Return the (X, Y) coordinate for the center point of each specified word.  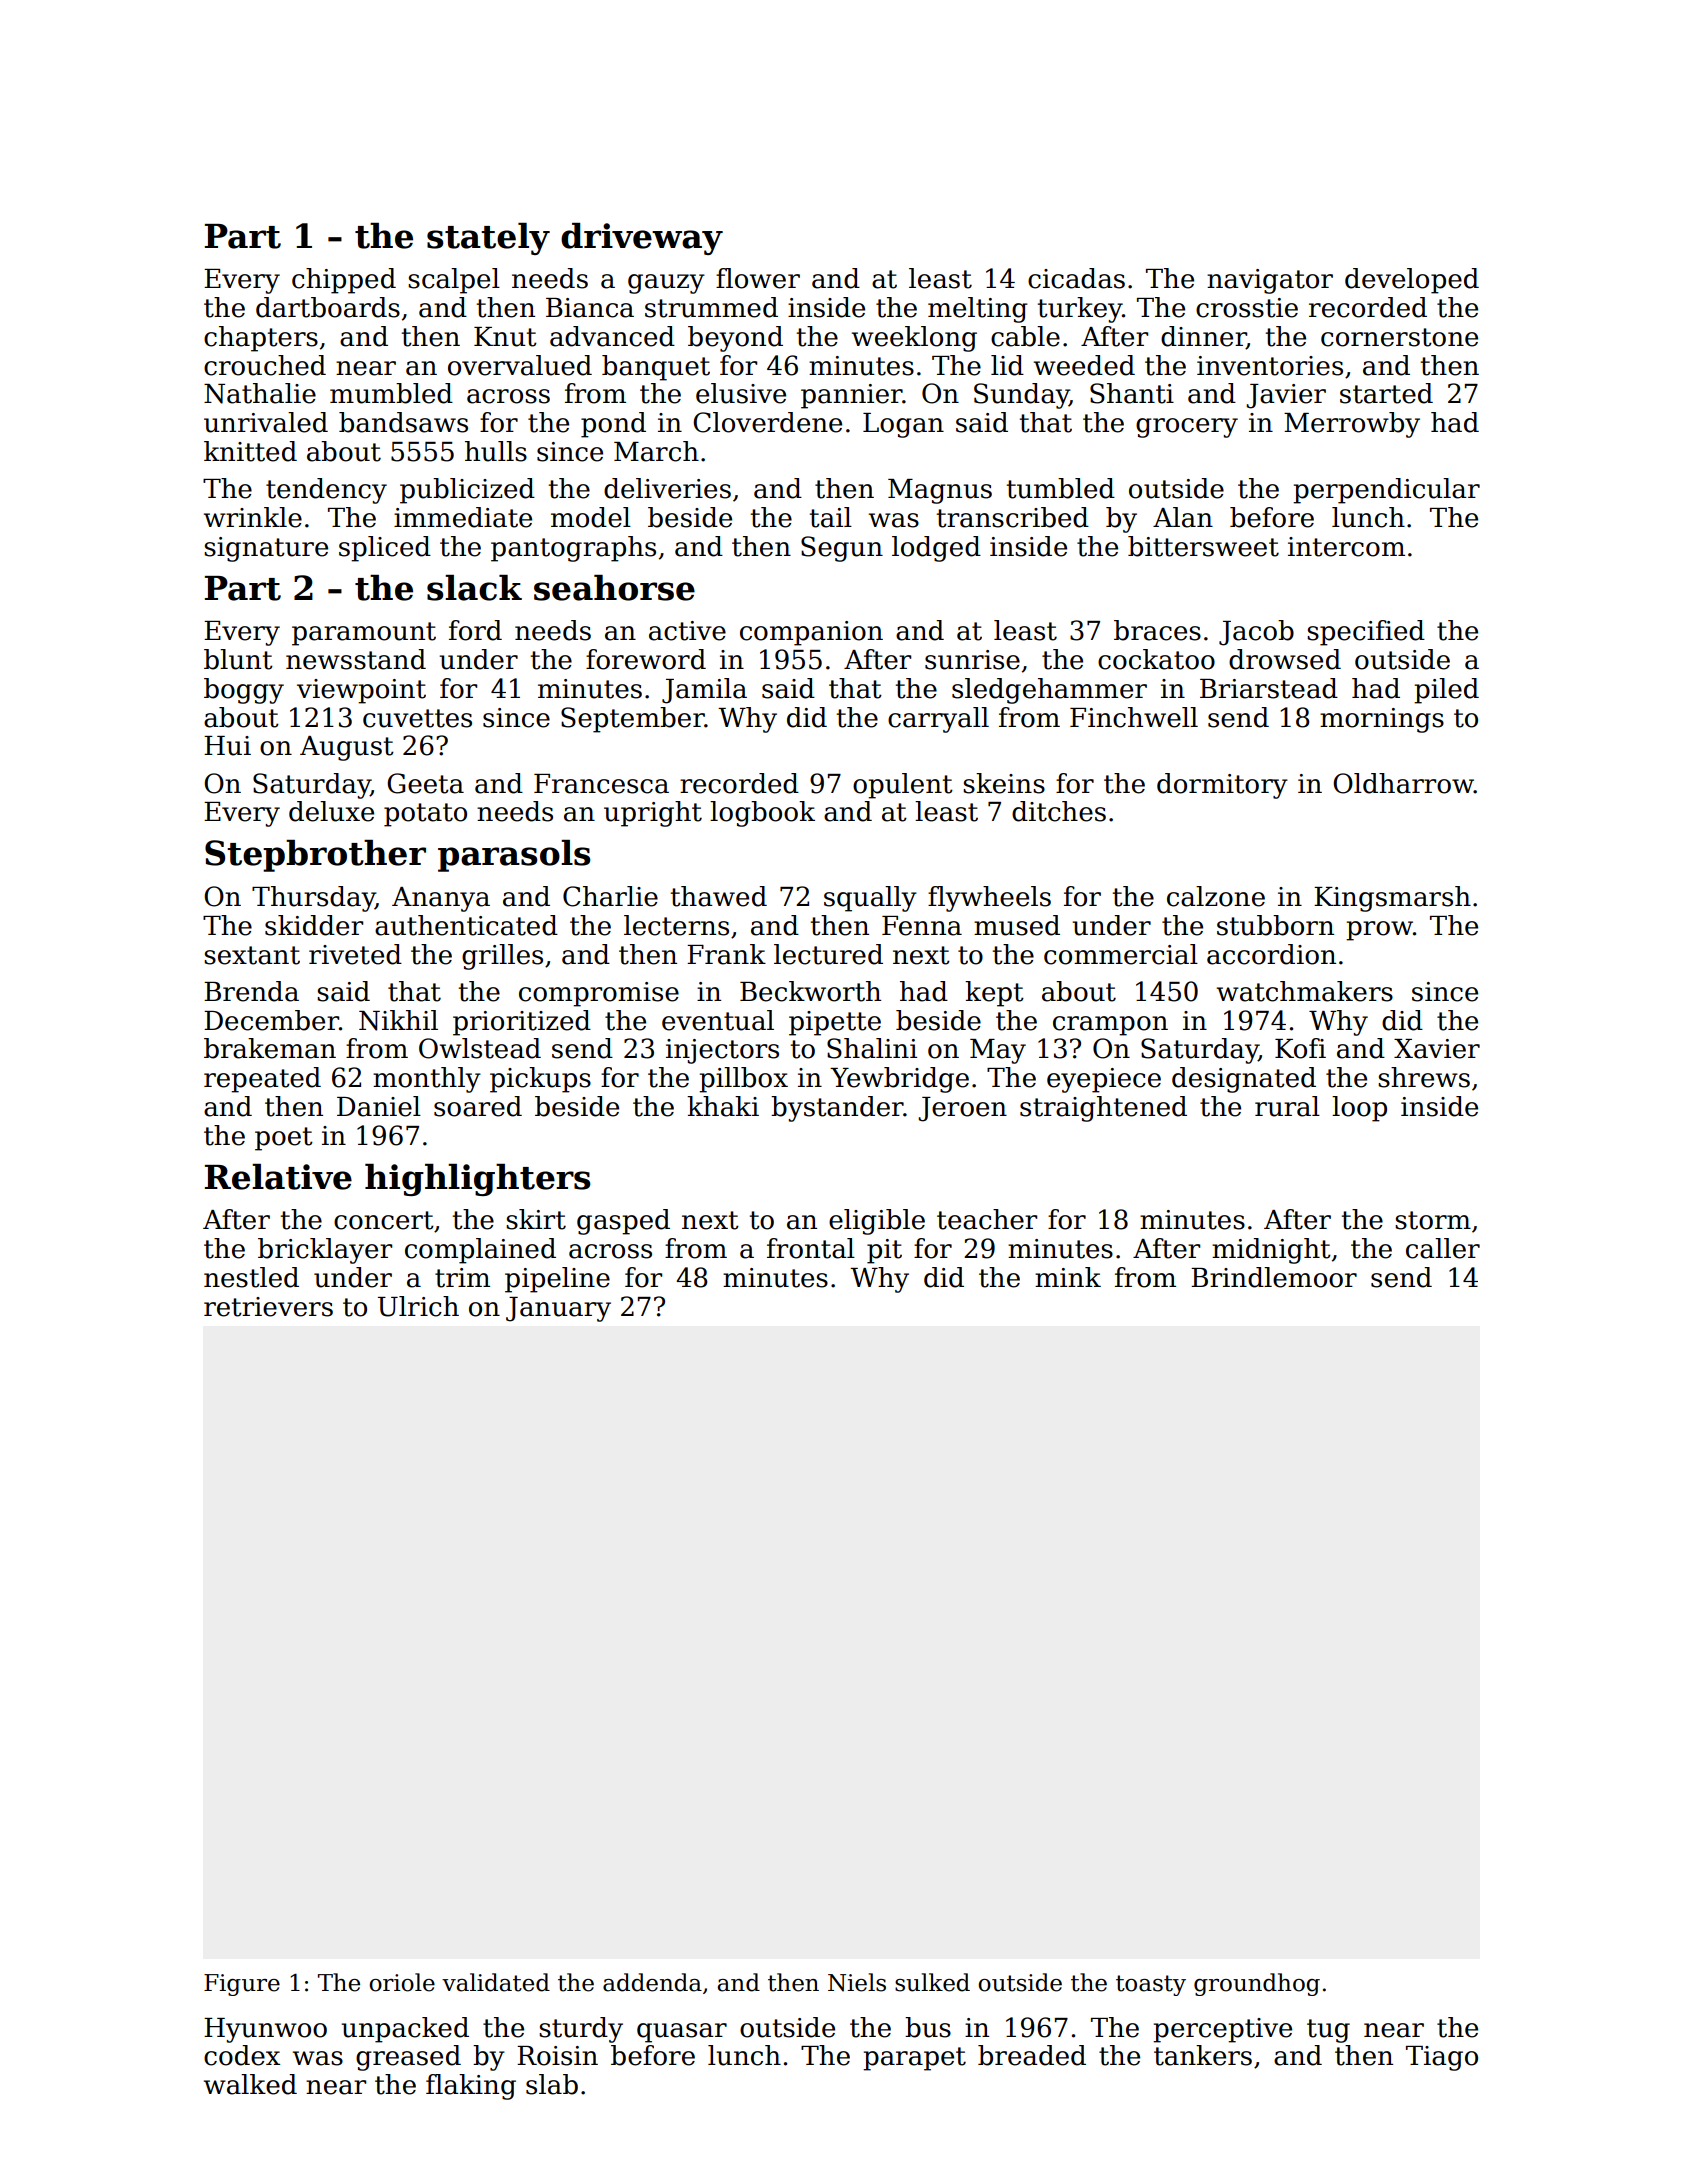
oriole (402, 1982)
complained (480, 1251)
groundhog (1257, 1984)
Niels (857, 1982)
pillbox (743, 1080)
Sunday (1021, 396)
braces (1157, 630)
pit (884, 1251)
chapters (261, 339)
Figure (242, 1985)
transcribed (1013, 517)
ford (475, 630)
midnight (1271, 1251)
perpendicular (1386, 491)
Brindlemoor (1274, 1277)
